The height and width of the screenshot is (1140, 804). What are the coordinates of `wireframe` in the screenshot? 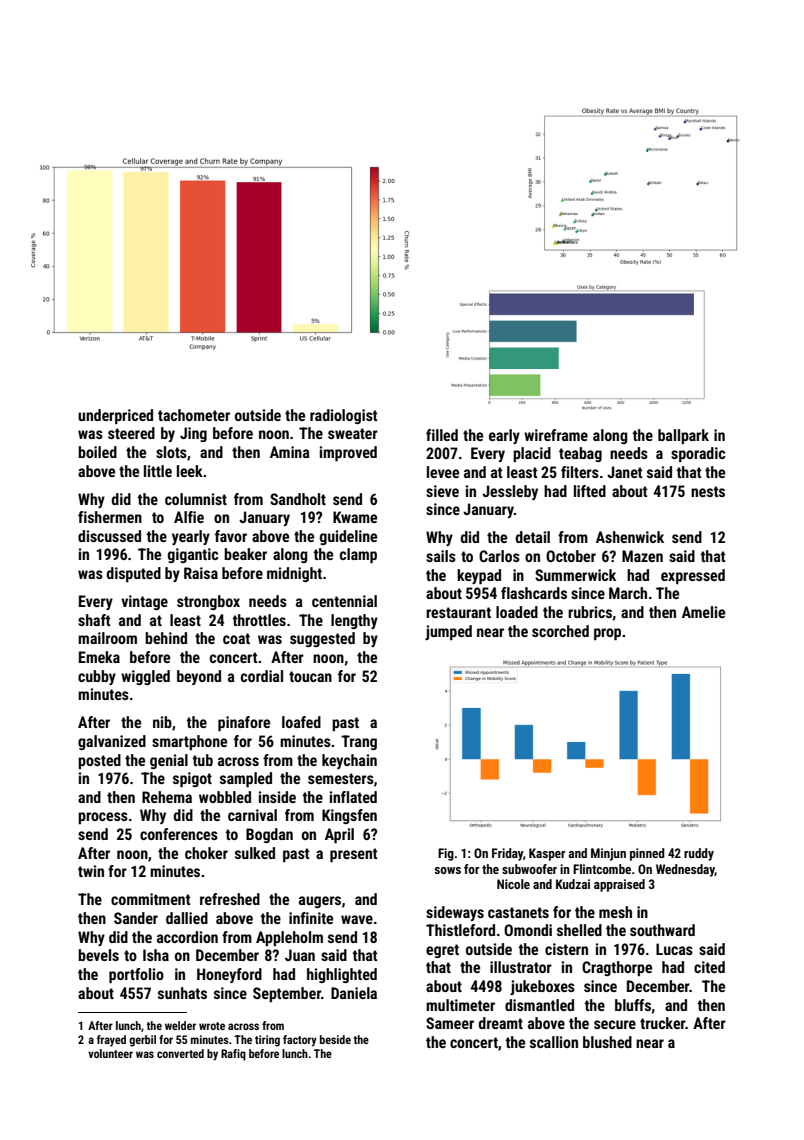 It's located at (556, 435).
